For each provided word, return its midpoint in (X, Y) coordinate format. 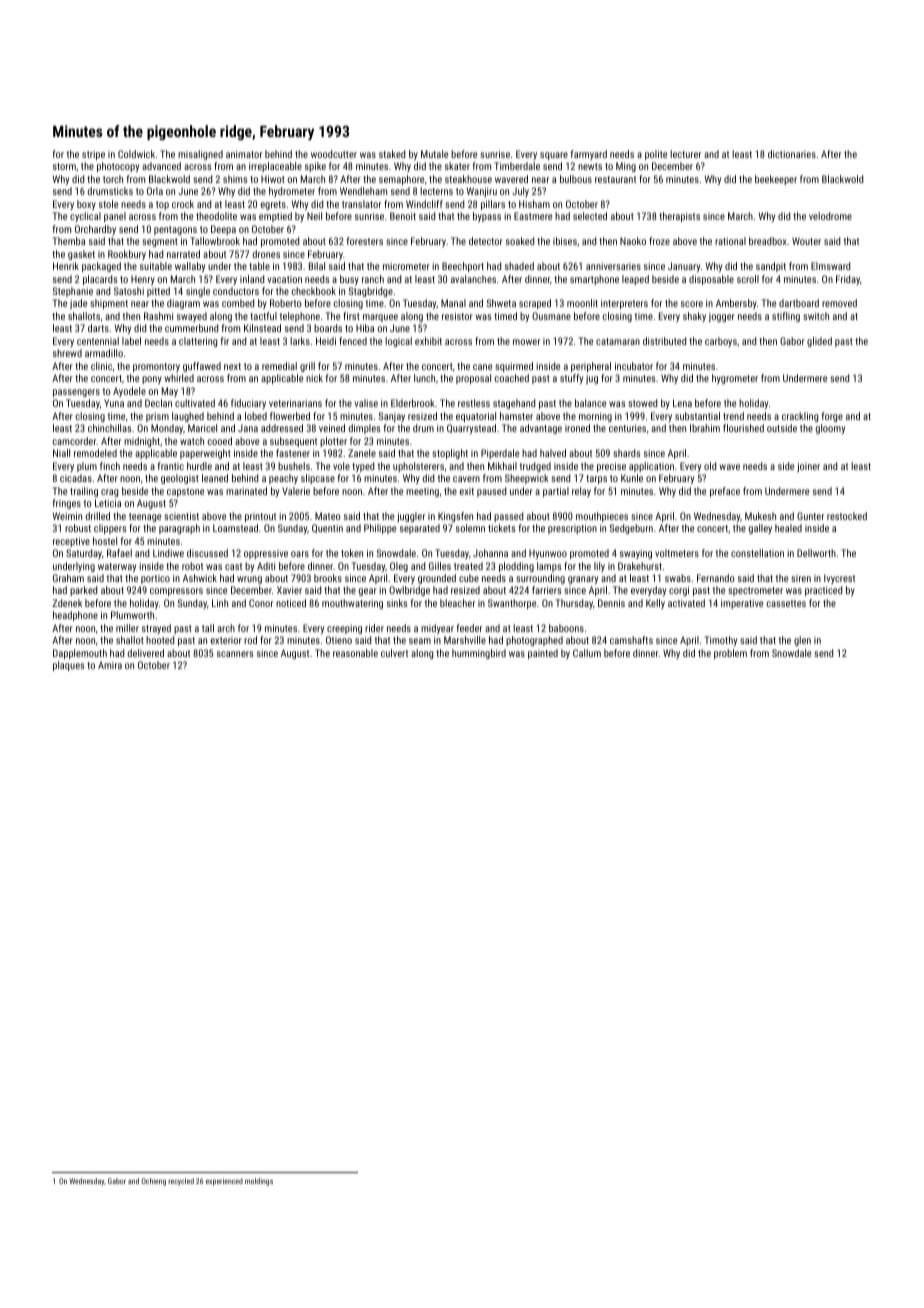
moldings (259, 1182)
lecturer (685, 154)
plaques (68, 666)
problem (730, 654)
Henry (143, 280)
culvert (394, 653)
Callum (587, 653)
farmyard (589, 155)
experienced (224, 1182)
